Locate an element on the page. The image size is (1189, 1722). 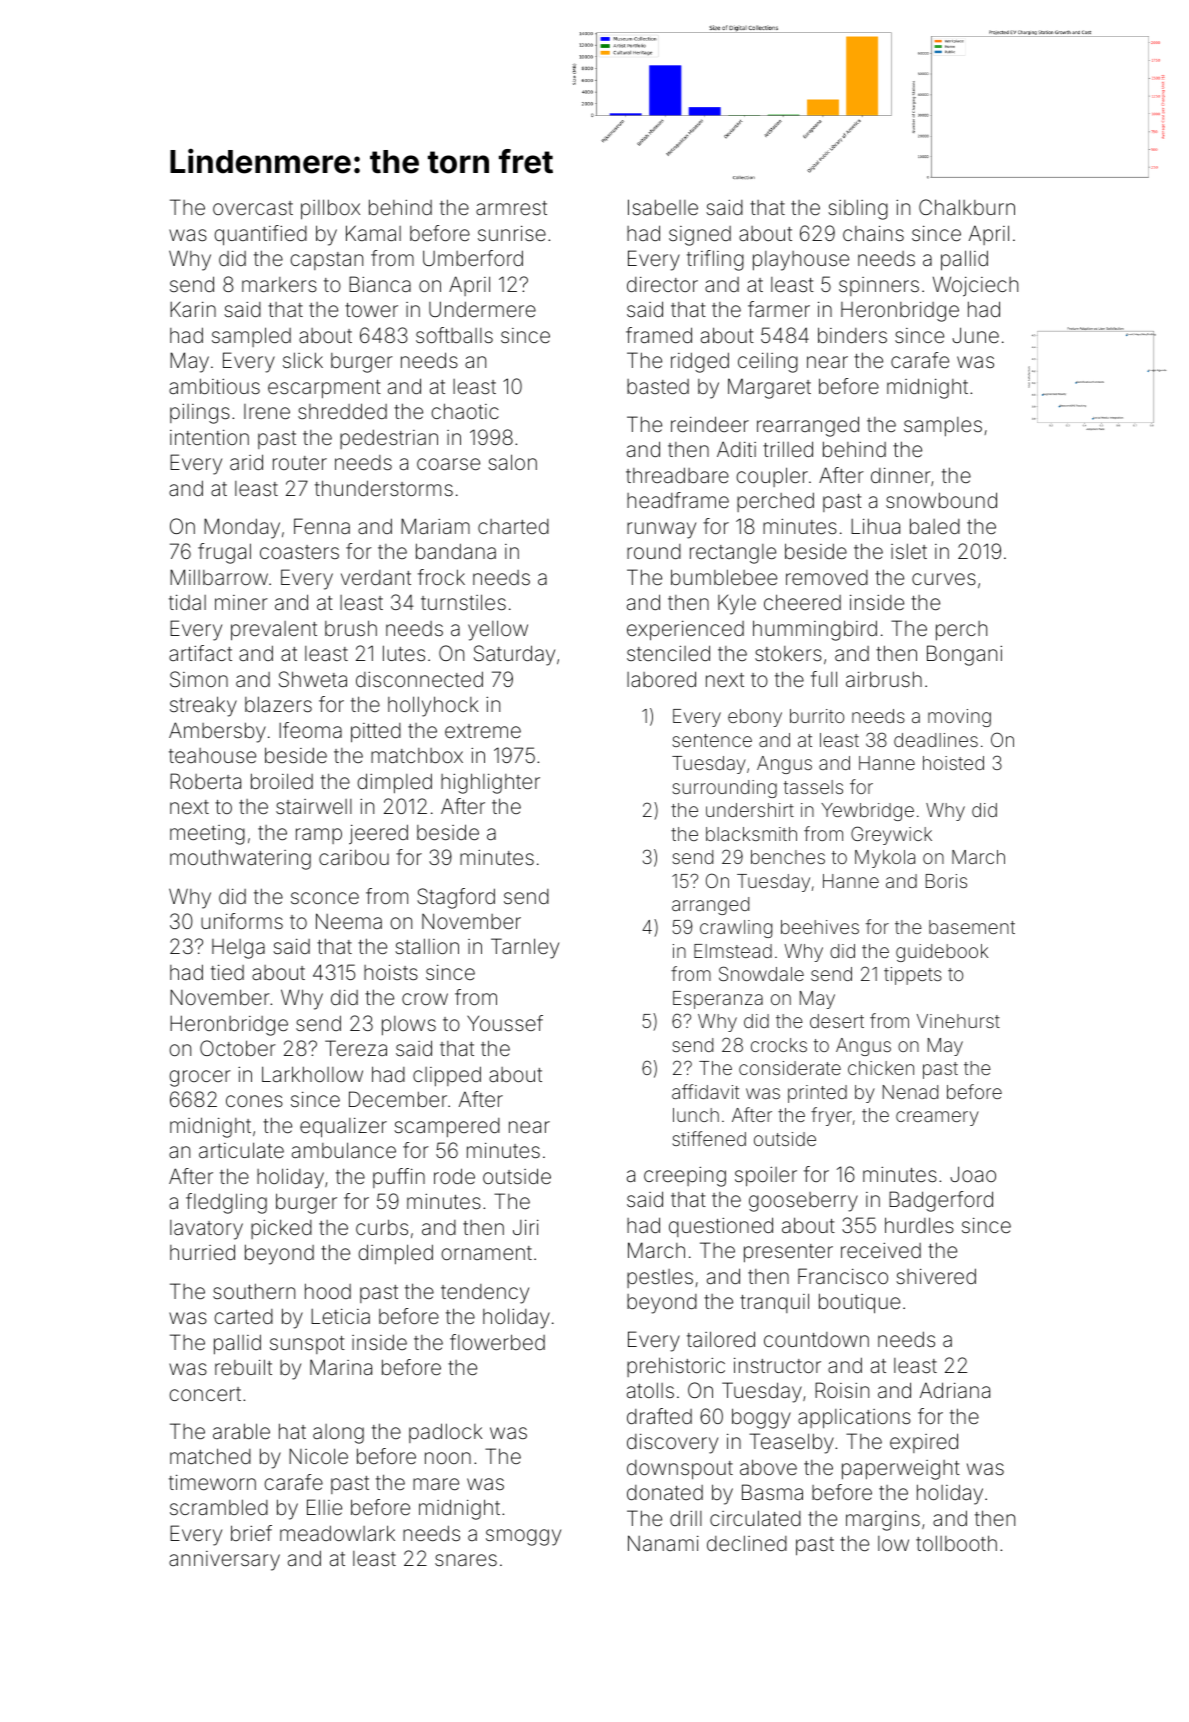
armrest is located at coordinates (511, 208).
